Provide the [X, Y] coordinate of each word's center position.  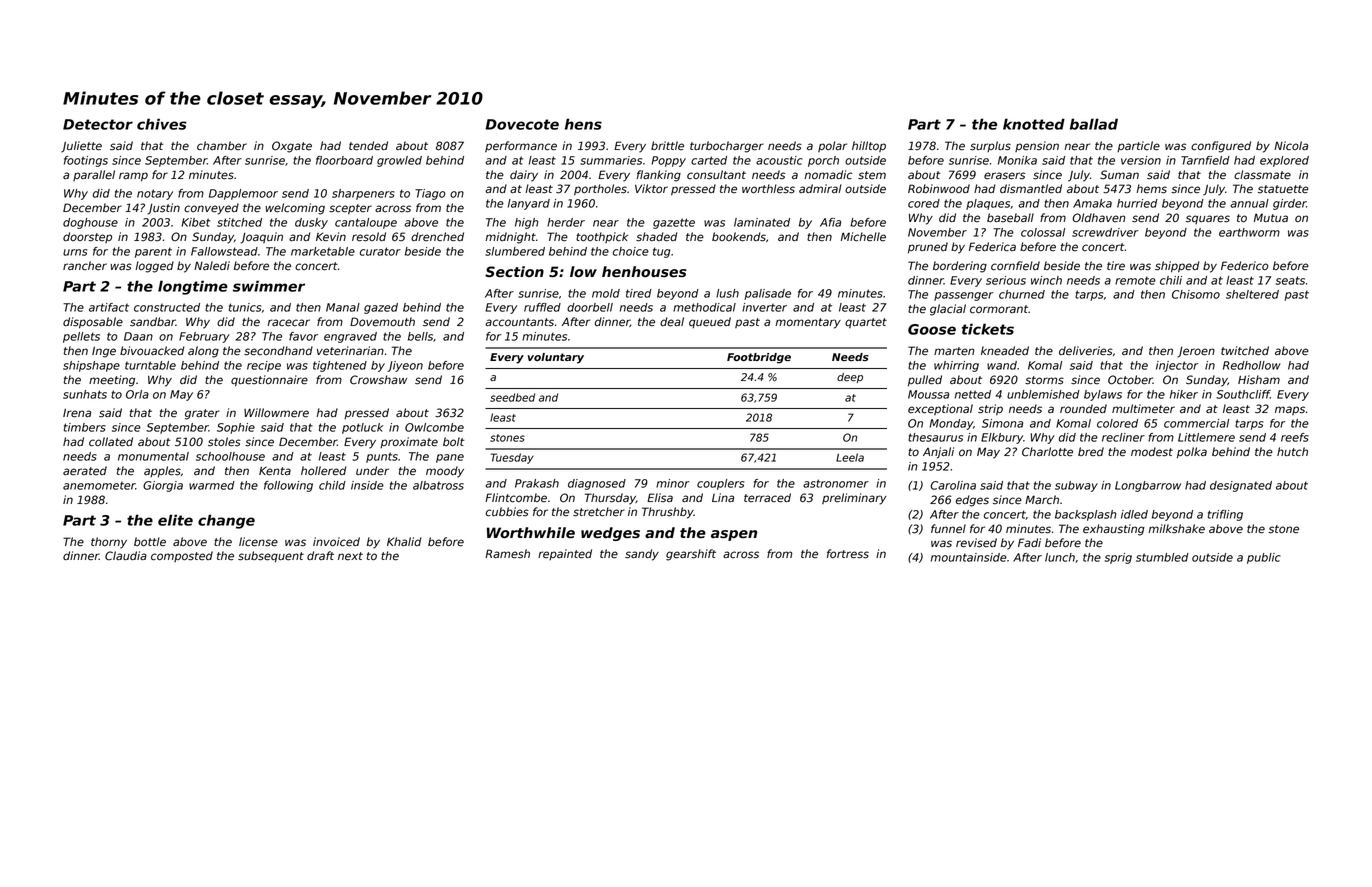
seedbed [512, 397]
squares [1208, 219]
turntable [150, 365]
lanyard [529, 204]
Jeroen [1196, 352]
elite [175, 520]
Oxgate [292, 147]
